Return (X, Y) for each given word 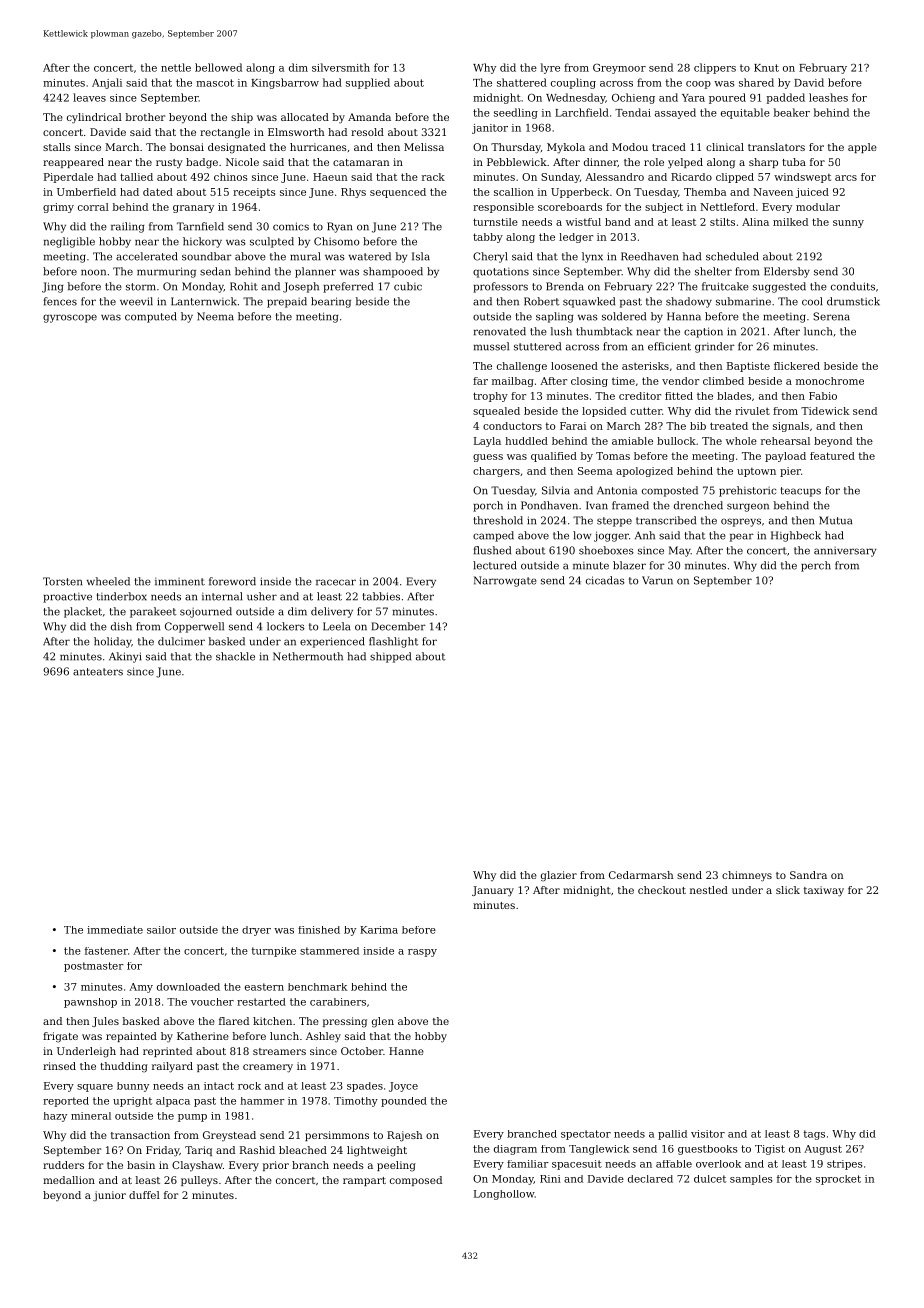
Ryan (339, 227)
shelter (713, 271)
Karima (379, 930)
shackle (235, 656)
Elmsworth (296, 132)
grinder (715, 347)
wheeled (108, 581)
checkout (662, 890)
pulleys (199, 1181)
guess (488, 458)
